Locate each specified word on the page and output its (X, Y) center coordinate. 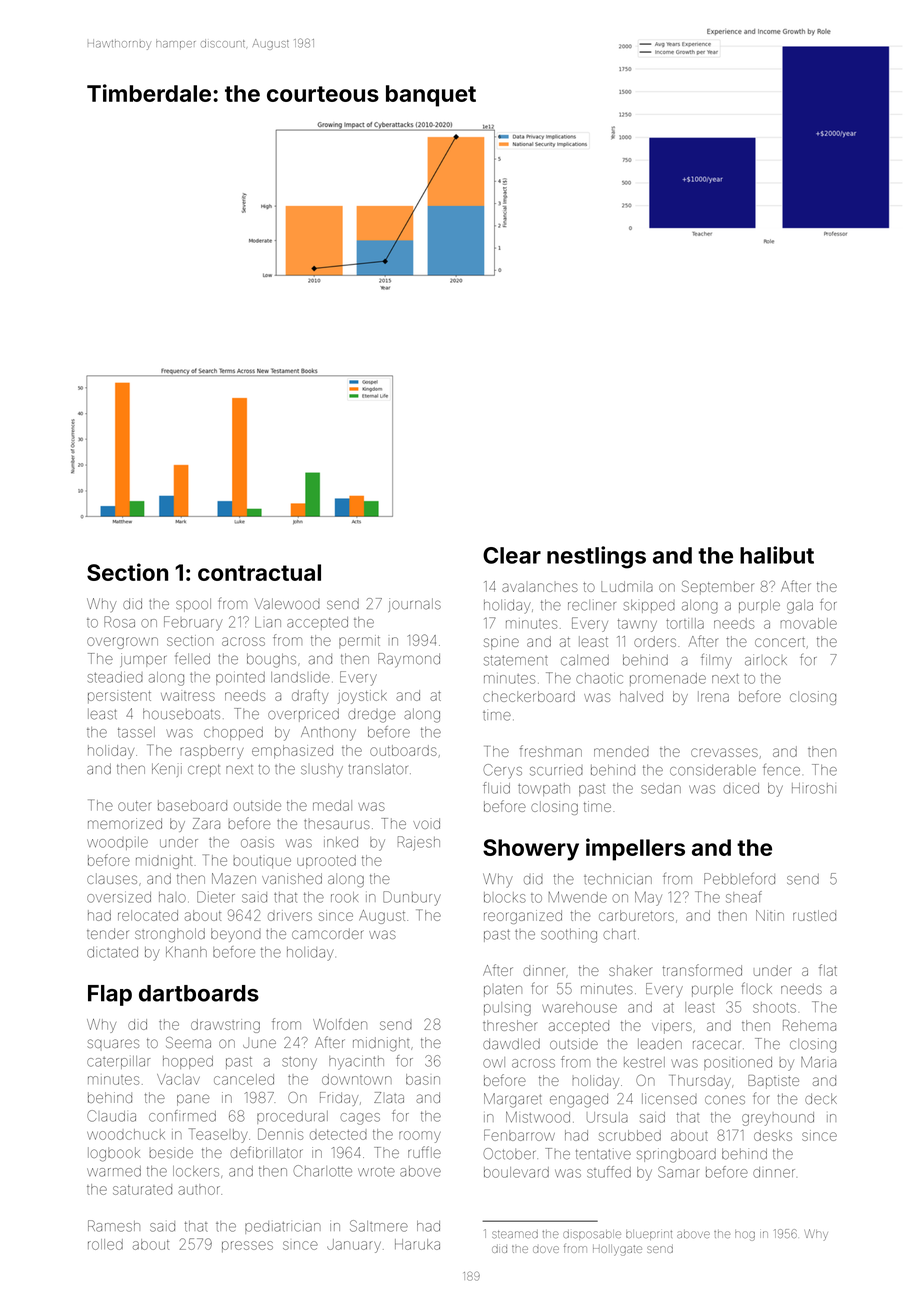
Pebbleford (739, 878)
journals (414, 605)
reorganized (523, 917)
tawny (637, 625)
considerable (713, 770)
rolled (105, 1244)
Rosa (119, 622)
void (426, 823)
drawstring (225, 1026)
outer (135, 806)
